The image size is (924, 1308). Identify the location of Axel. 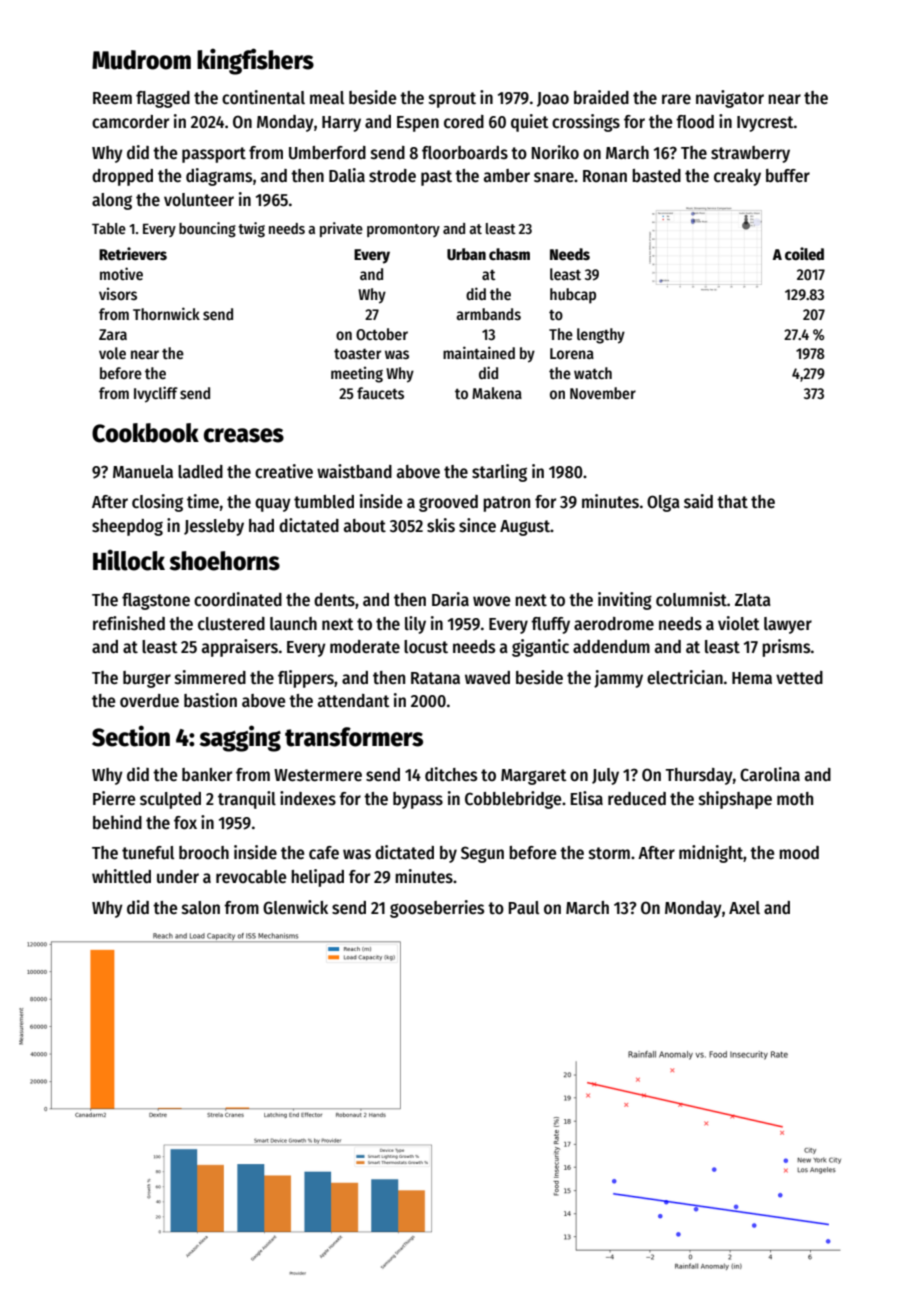
(744, 908).
